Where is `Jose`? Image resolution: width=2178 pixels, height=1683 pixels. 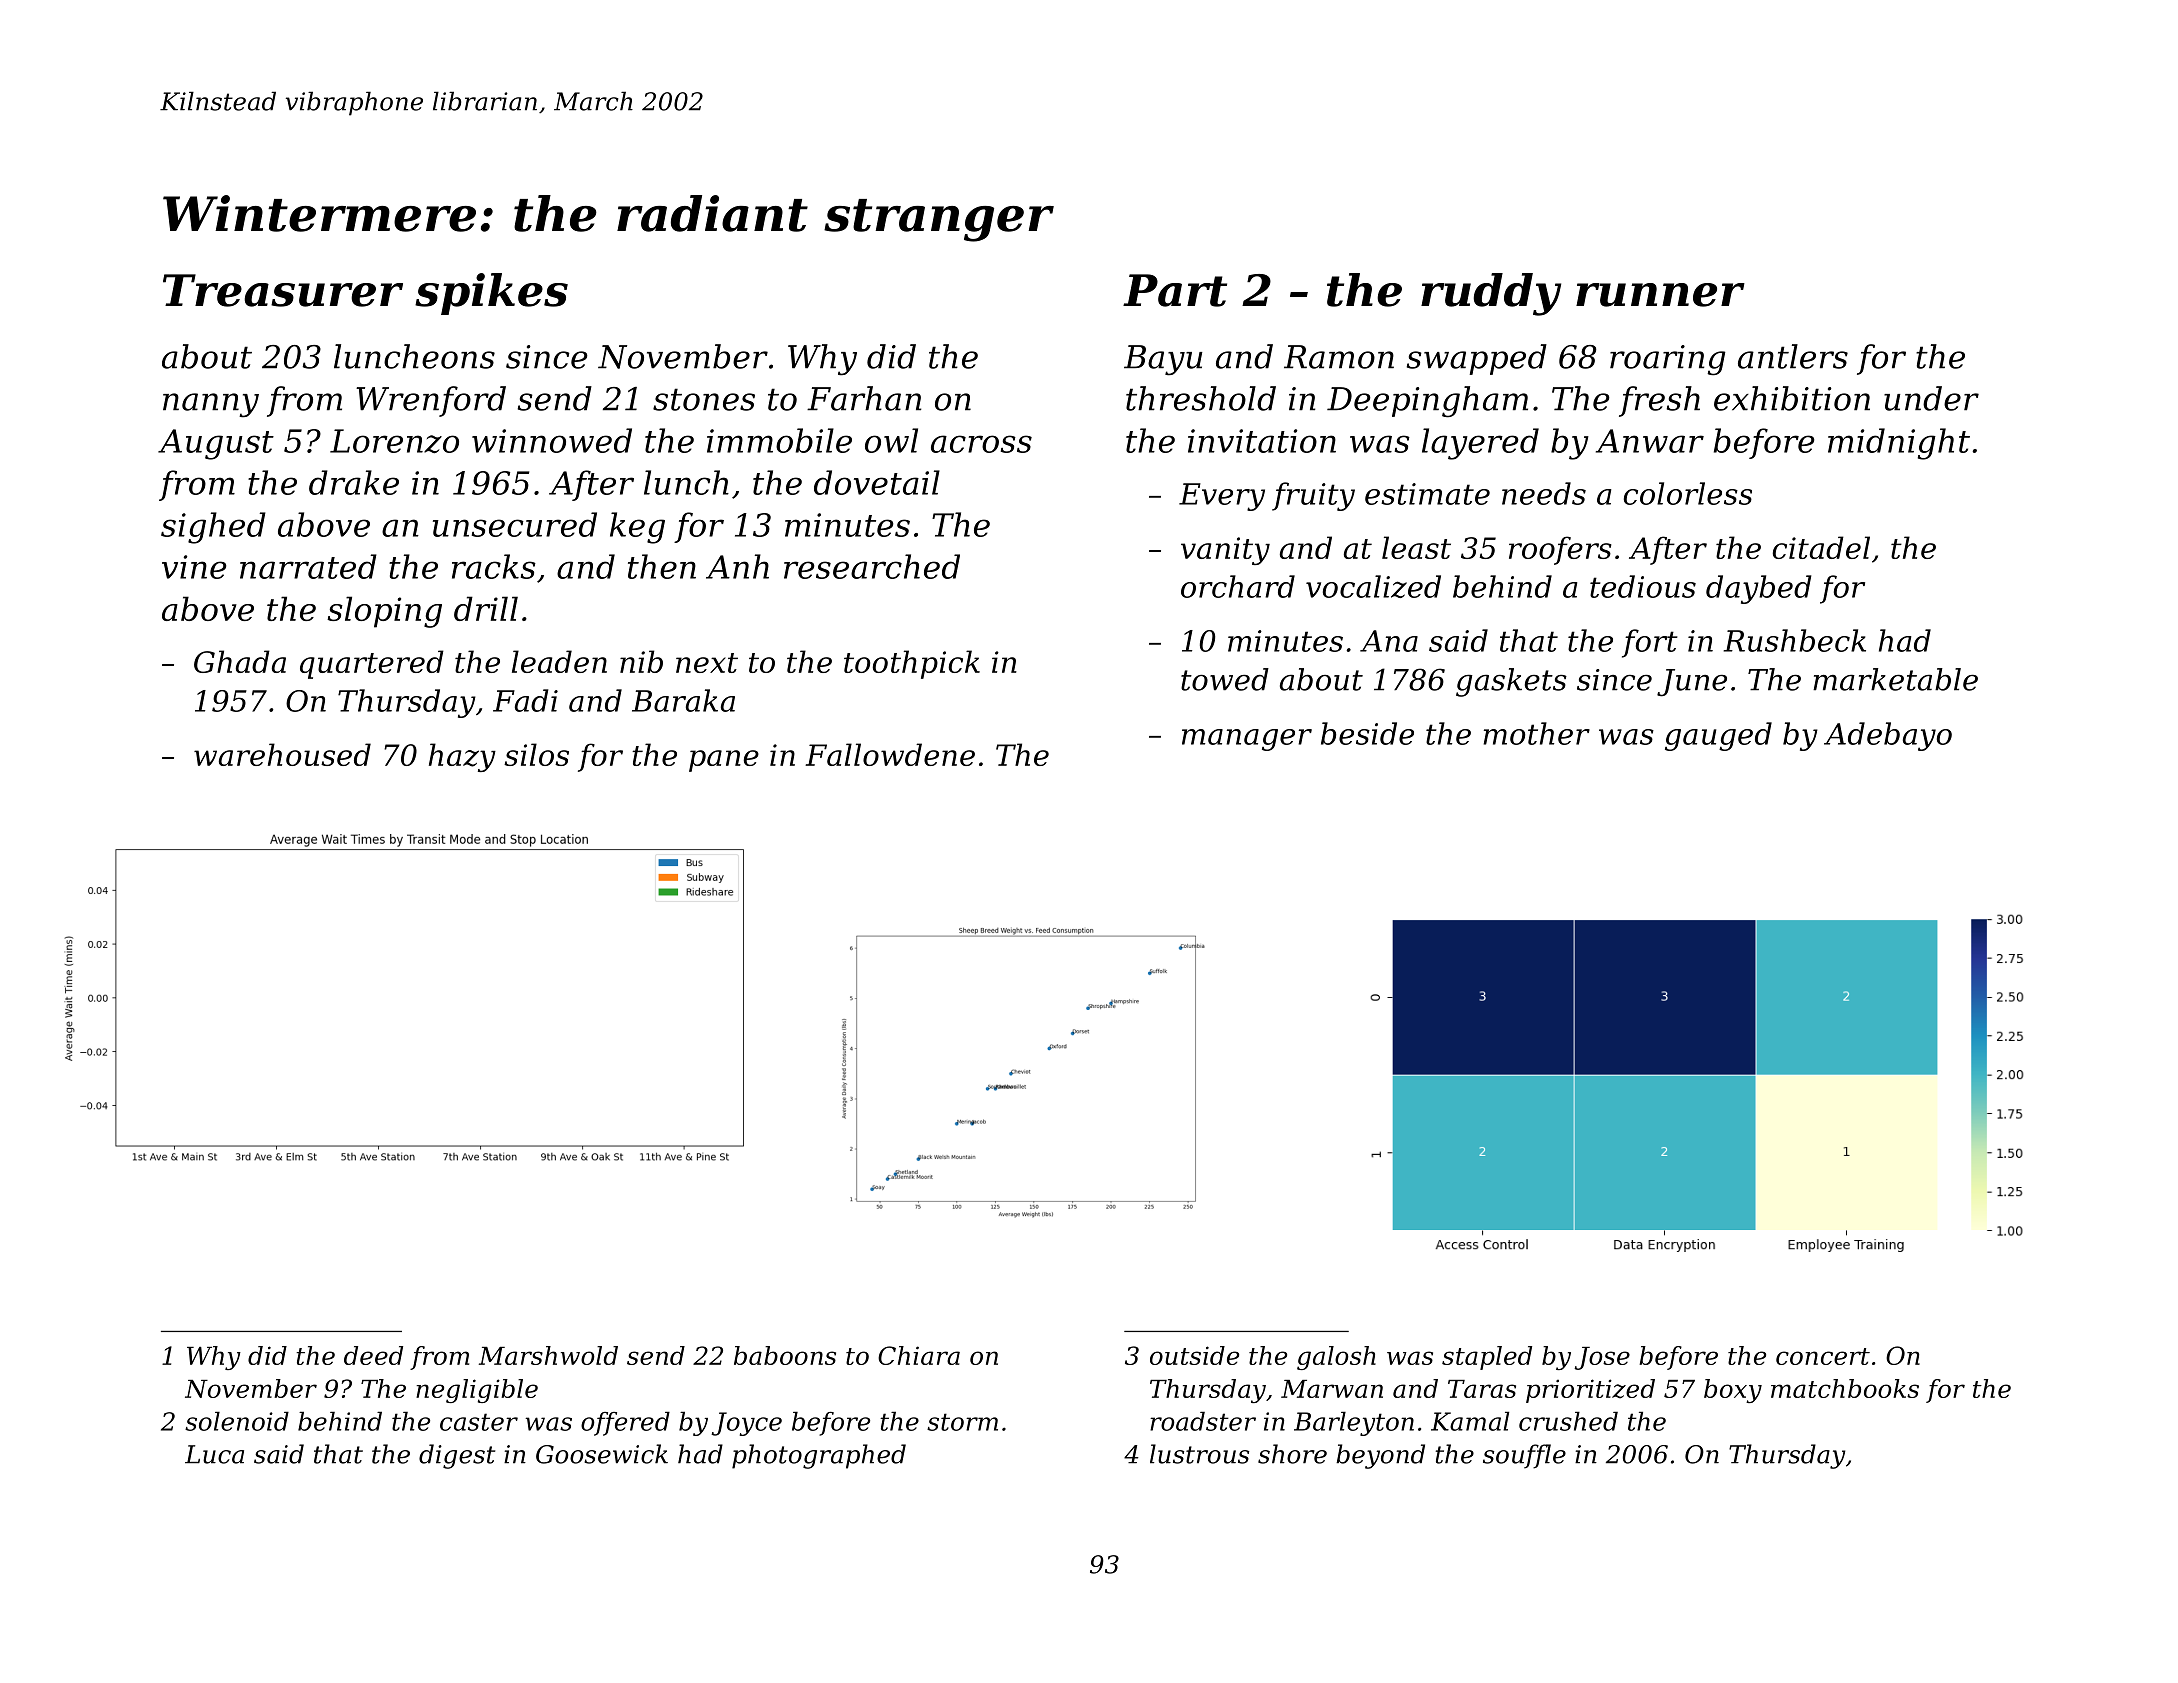 Jose is located at coordinates (1602, 1358).
